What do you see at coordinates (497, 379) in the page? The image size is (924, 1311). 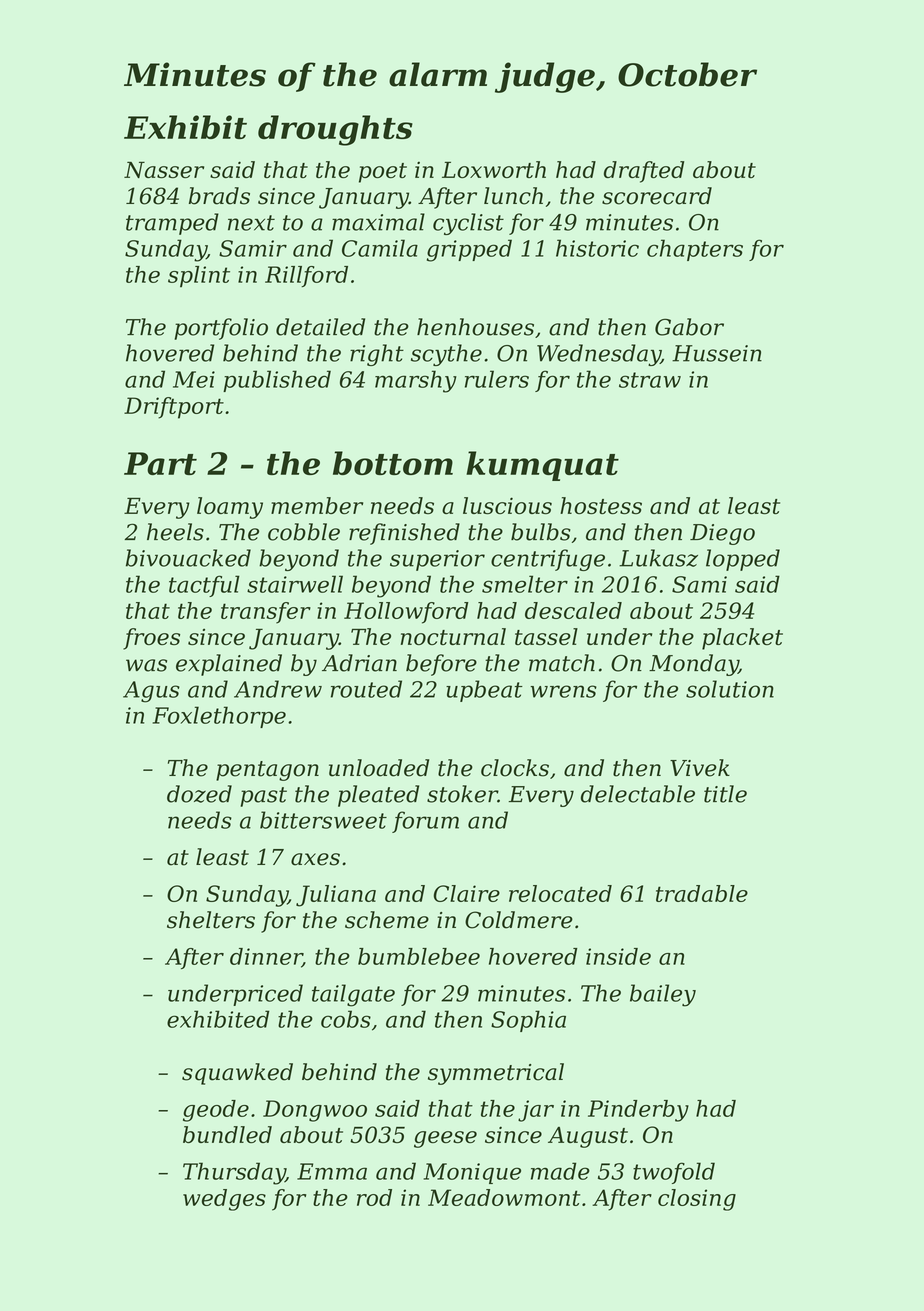 I see `rulers` at bounding box center [497, 379].
